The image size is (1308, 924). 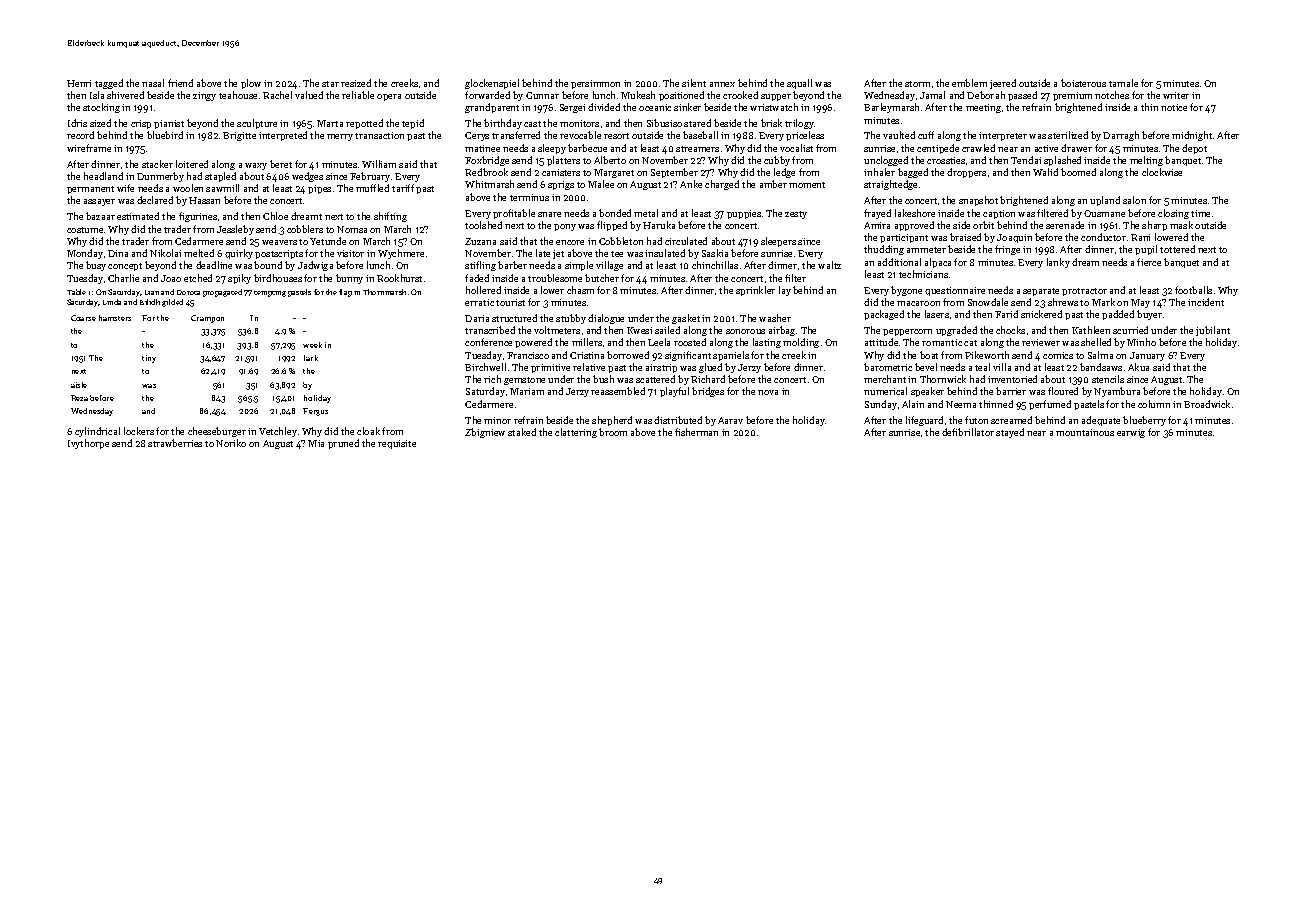 I want to click on friend, so click(x=180, y=83).
